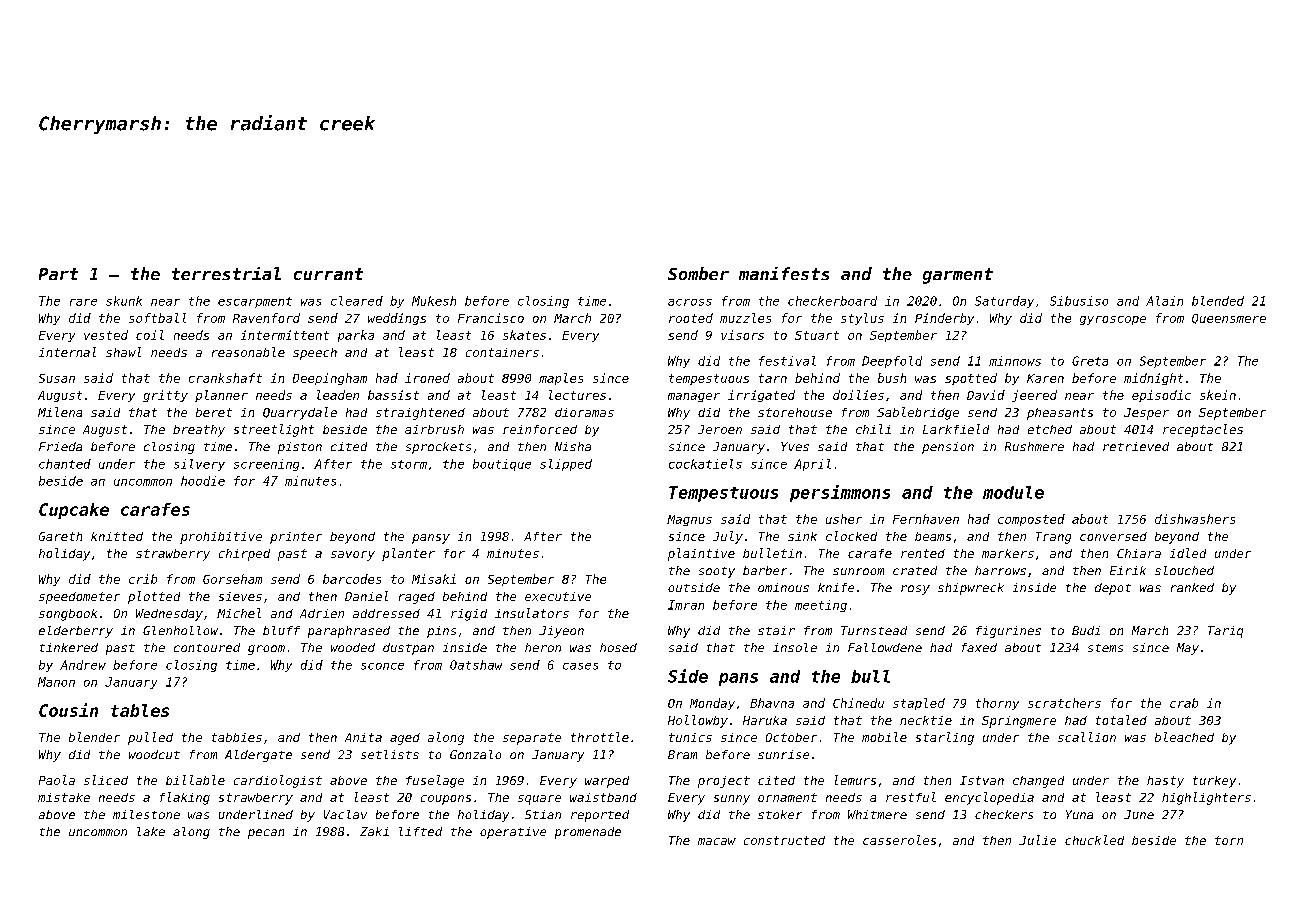 The width and height of the screenshot is (1308, 924). What do you see at coordinates (352, 579) in the screenshot?
I see `barcodes` at bounding box center [352, 579].
